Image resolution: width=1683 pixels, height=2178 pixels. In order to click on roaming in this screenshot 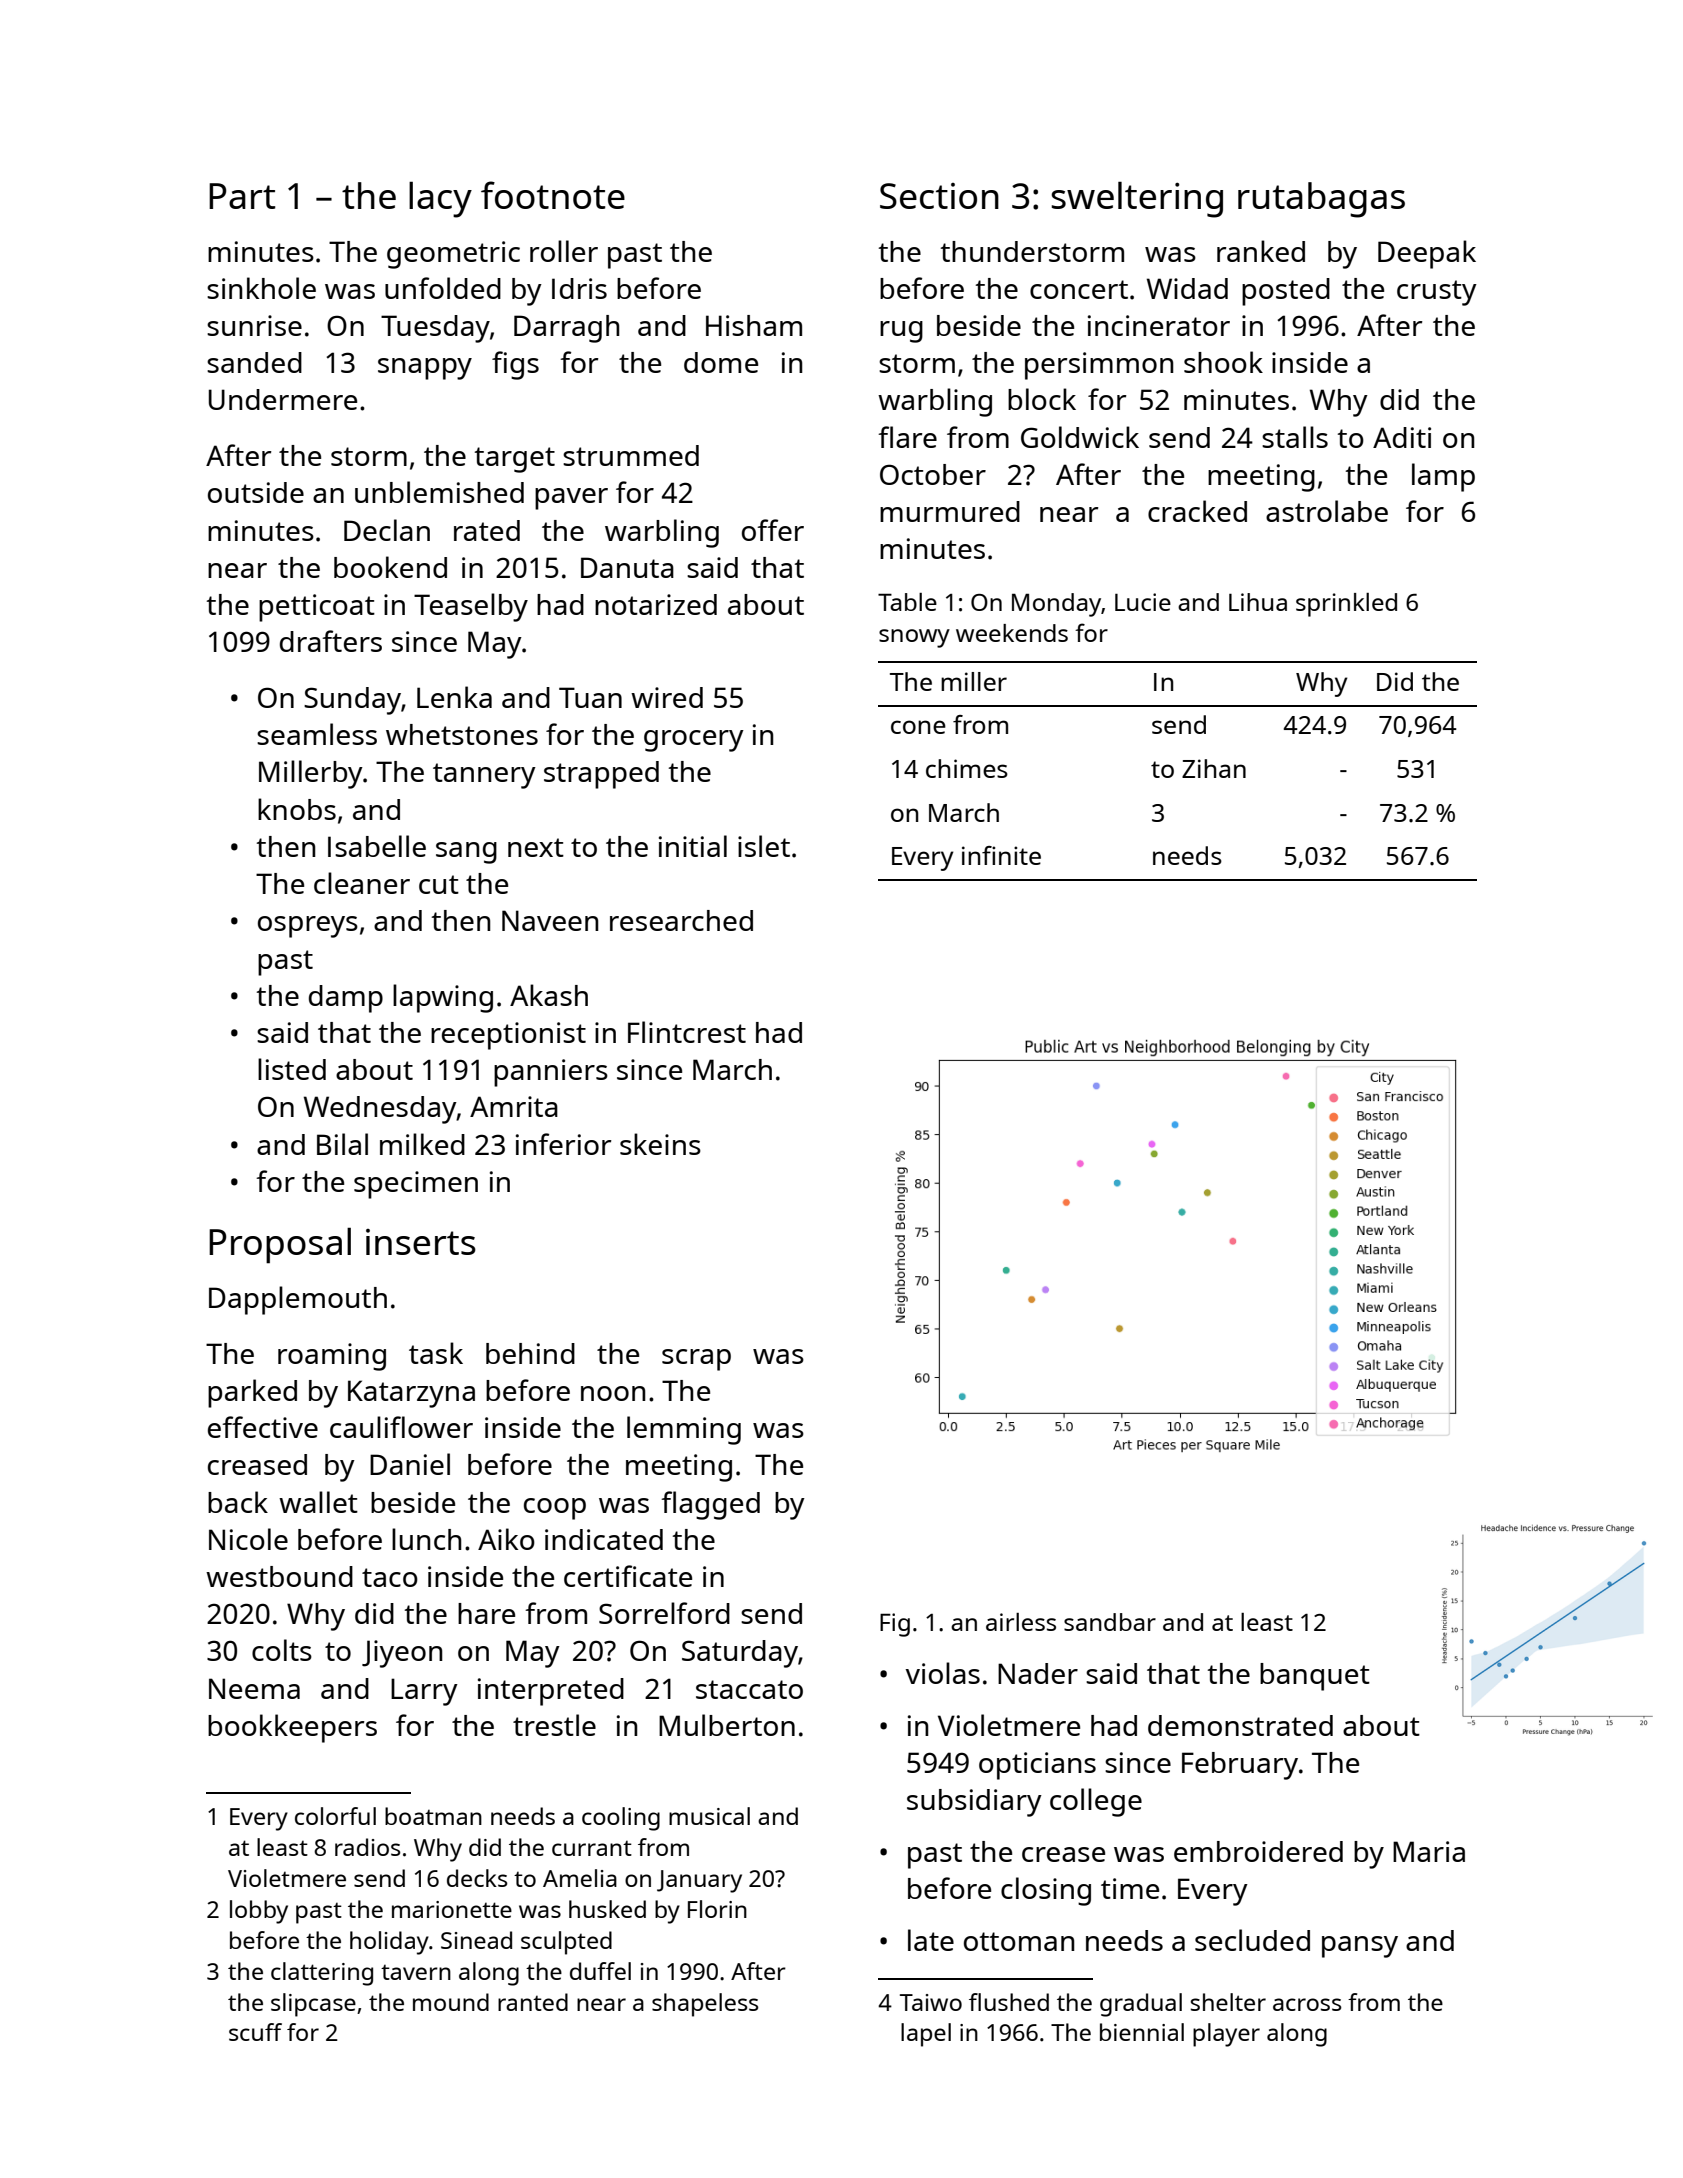, I will do `click(332, 1357)`.
